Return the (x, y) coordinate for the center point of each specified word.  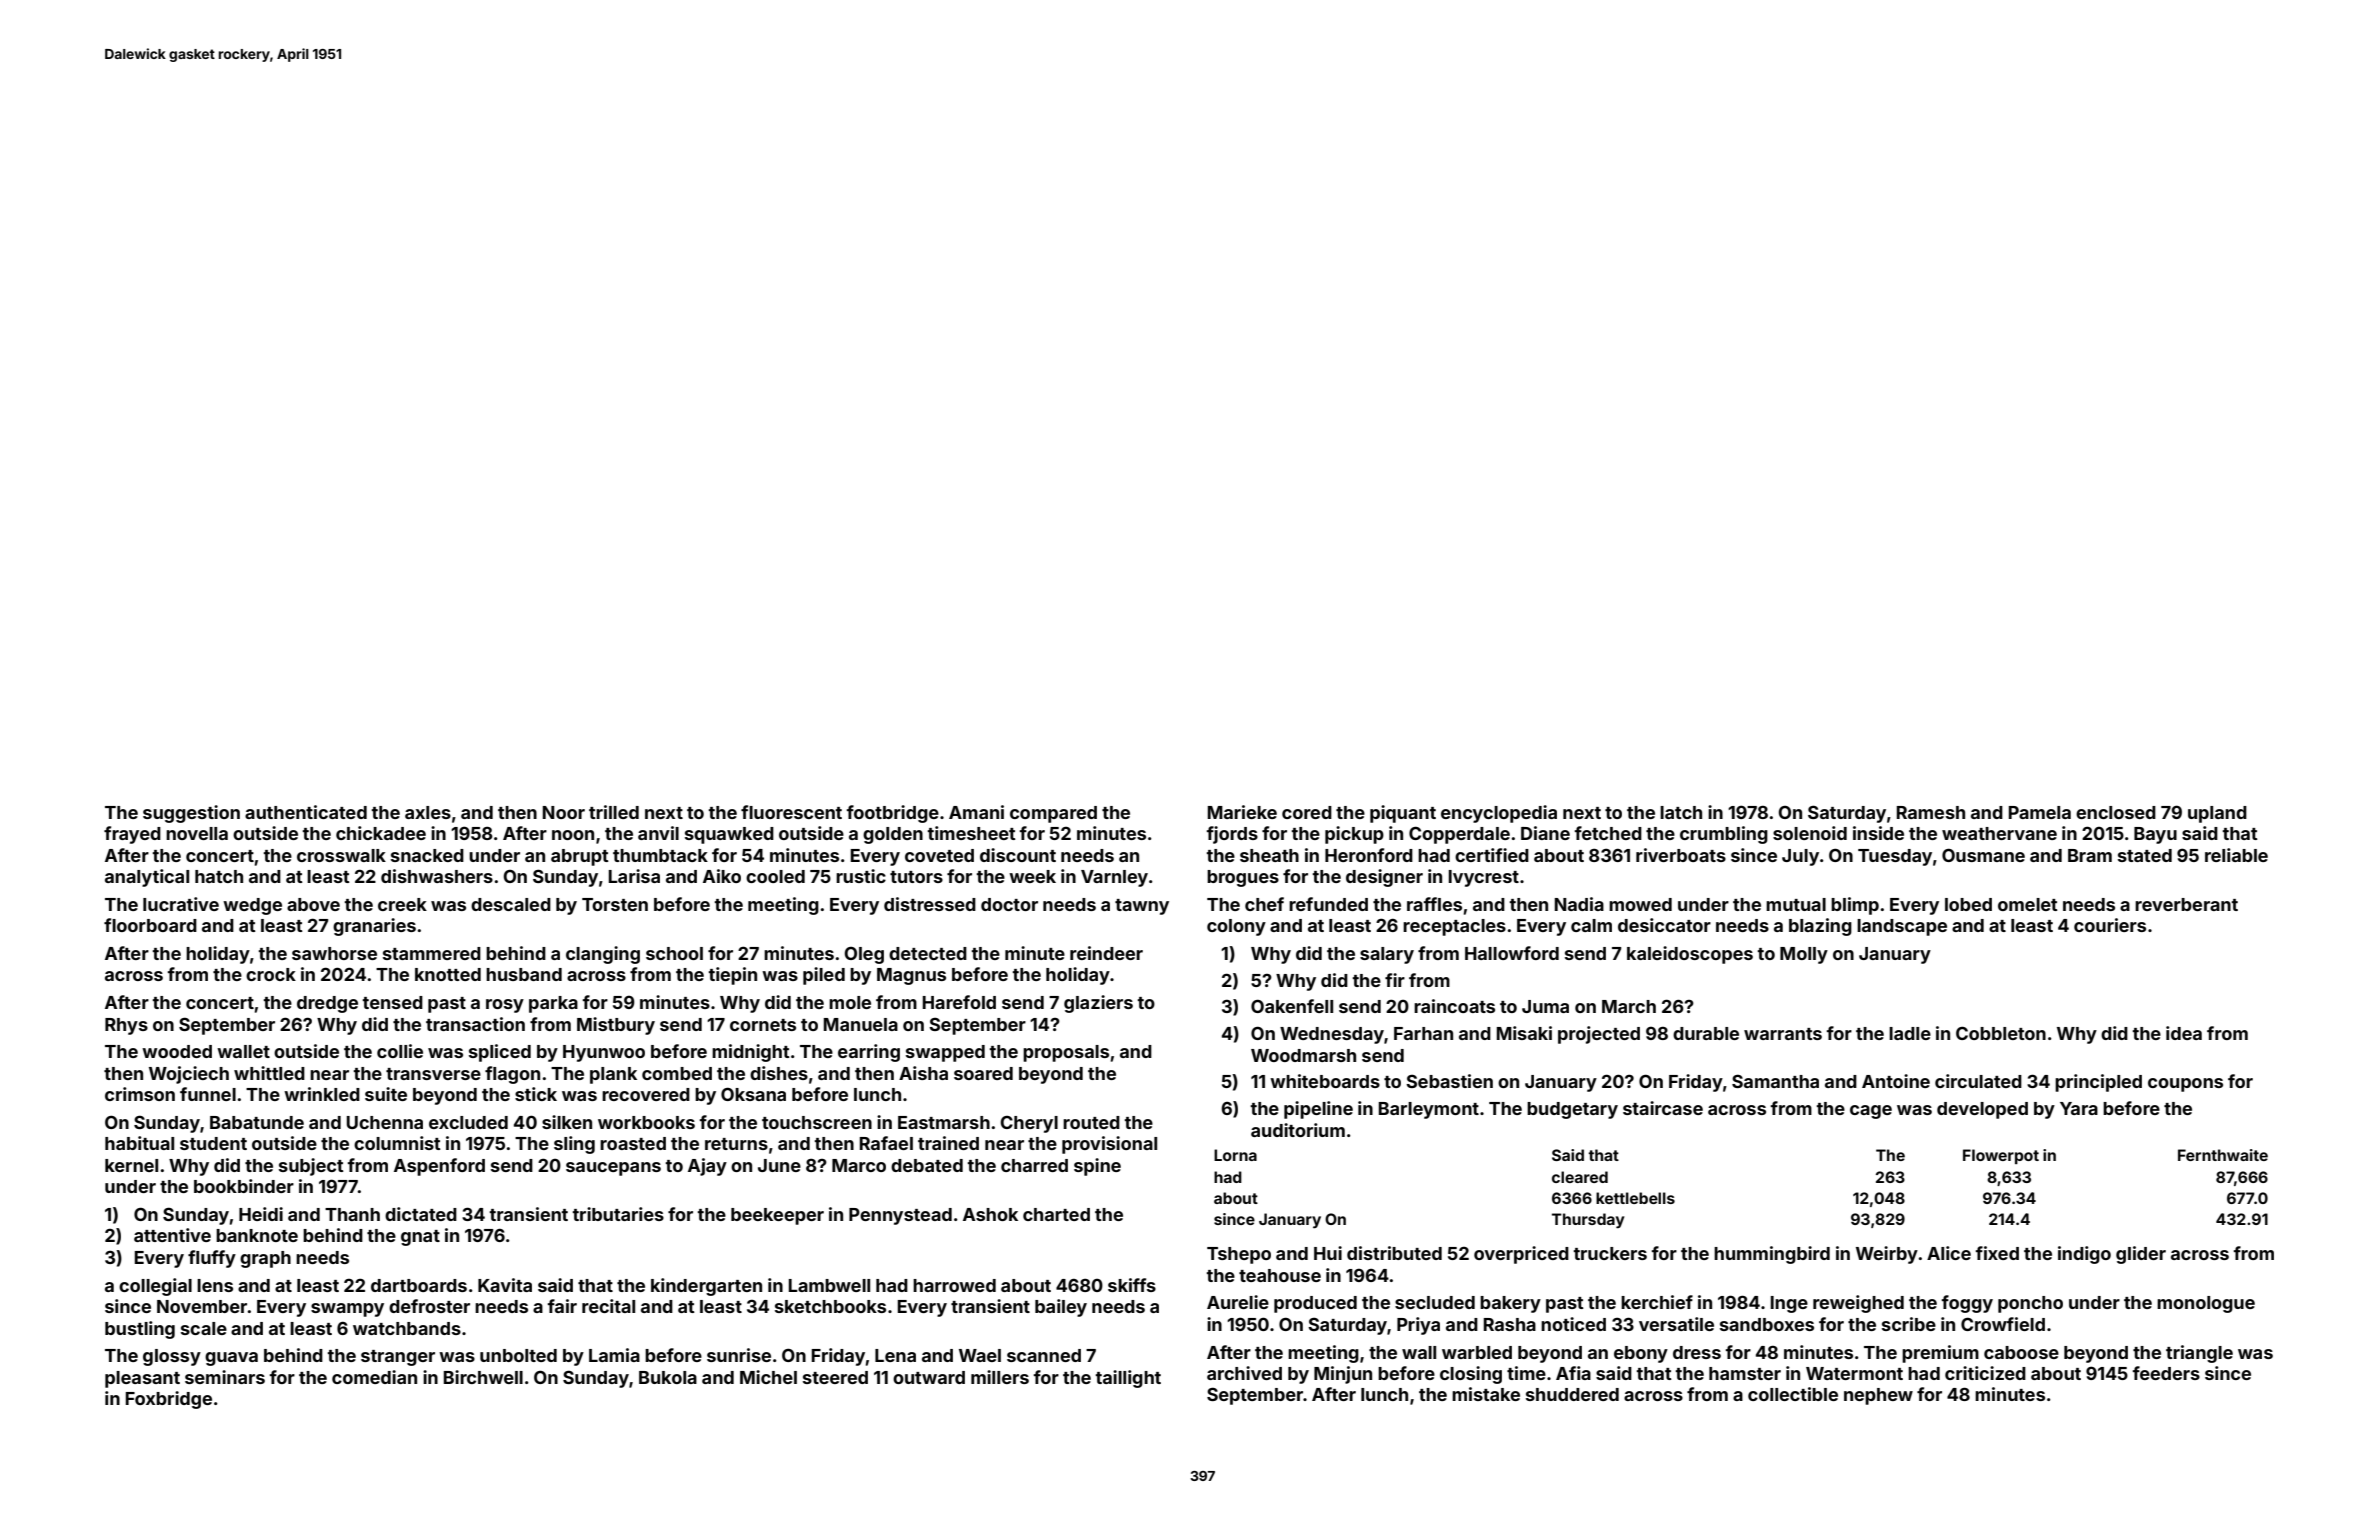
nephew (1878, 1396)
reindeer (1106, 953)
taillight (1128, 1379)
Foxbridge (169, 1400)
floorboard (150, 925)
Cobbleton (2001, 1033)
